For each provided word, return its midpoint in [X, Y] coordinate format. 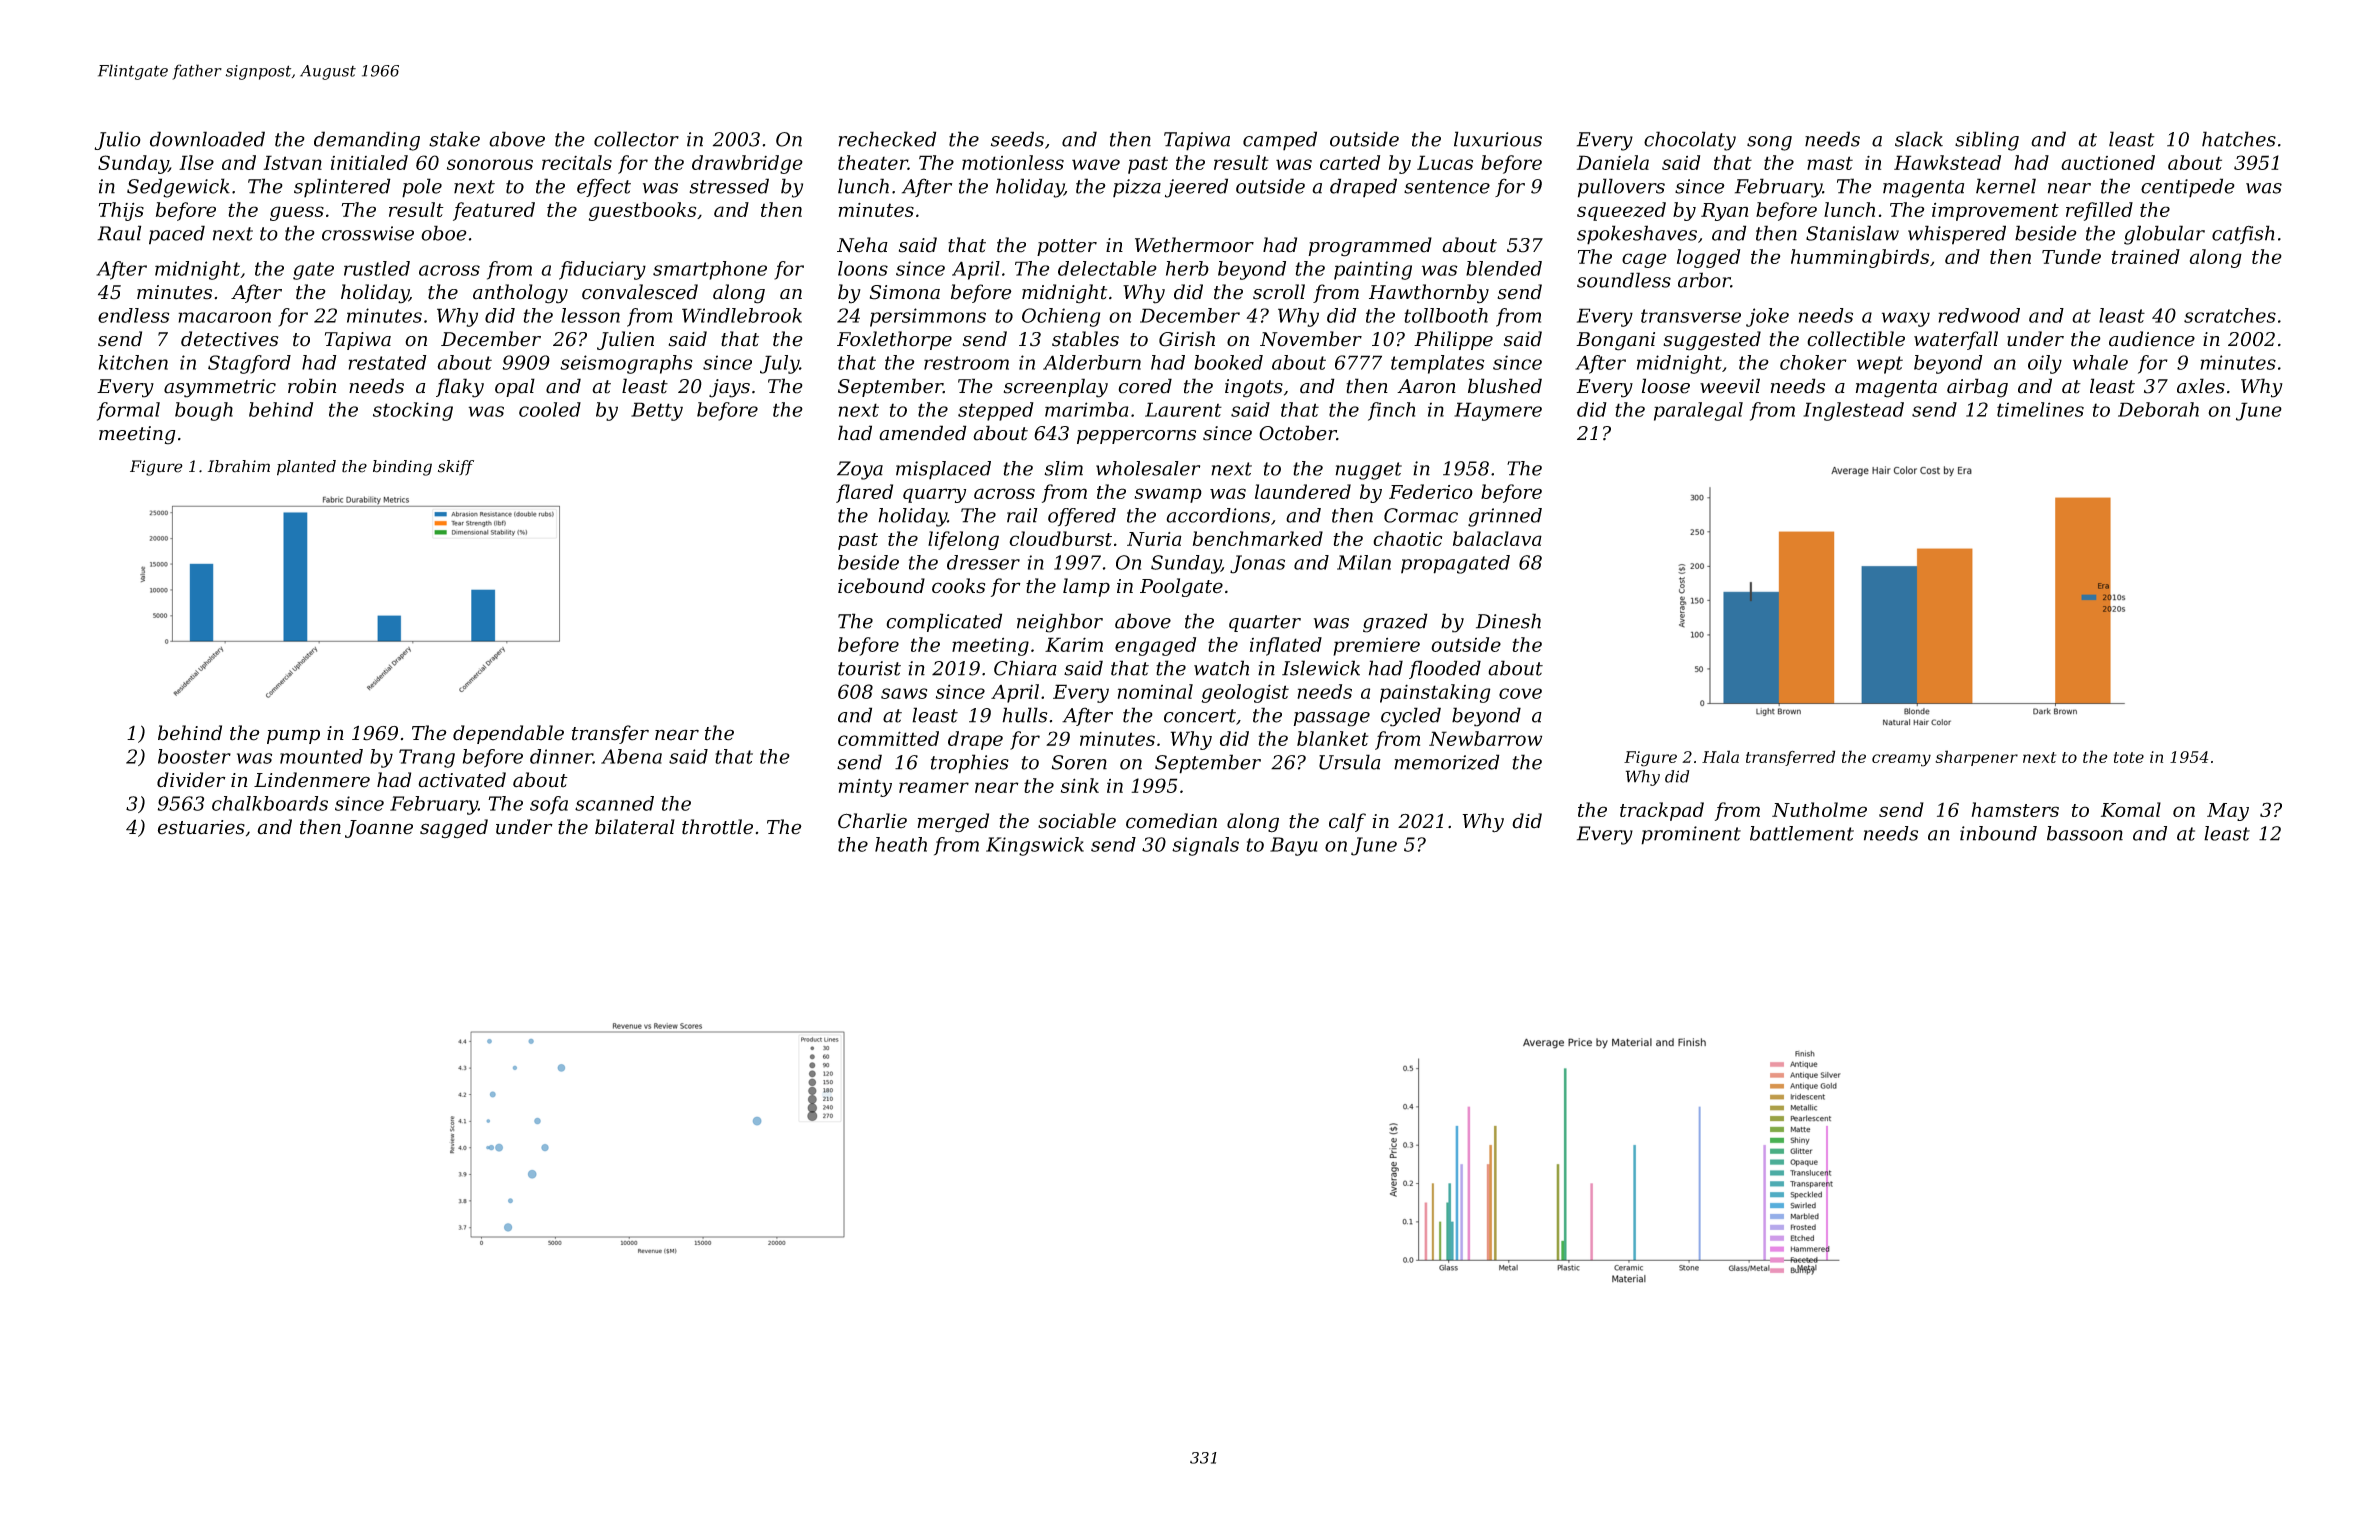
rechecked [887, 139]
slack [1919, 139]
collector [636, 139]
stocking [413, 411]
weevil [1730, 386]
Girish [1187, 339]
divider [191, 780]
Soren [1079, 762]
